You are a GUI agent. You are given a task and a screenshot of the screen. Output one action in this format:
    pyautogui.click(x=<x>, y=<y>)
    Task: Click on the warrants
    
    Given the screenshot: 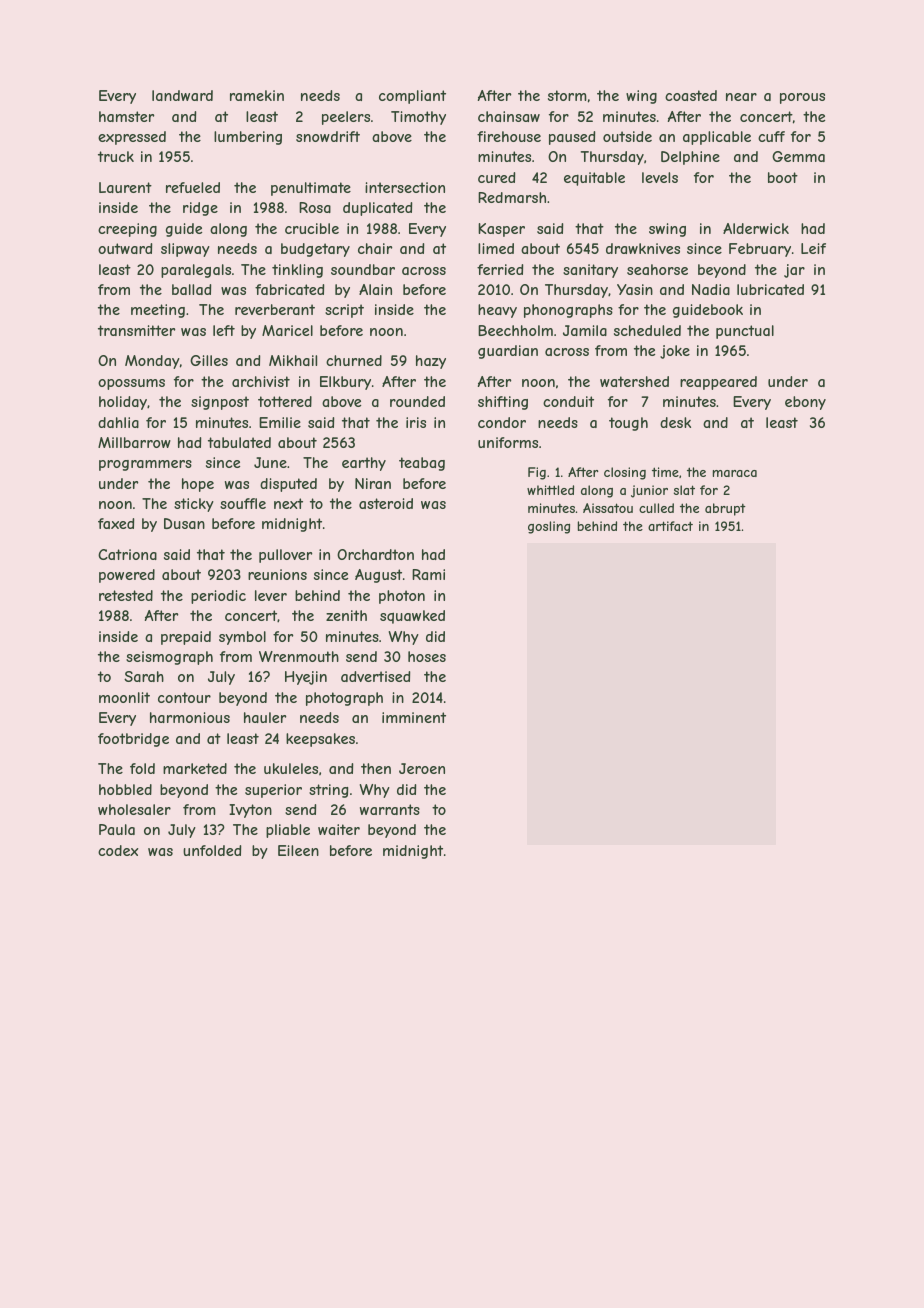 What is the action you would take?
    pyautogui.click(x=390, y=809)
